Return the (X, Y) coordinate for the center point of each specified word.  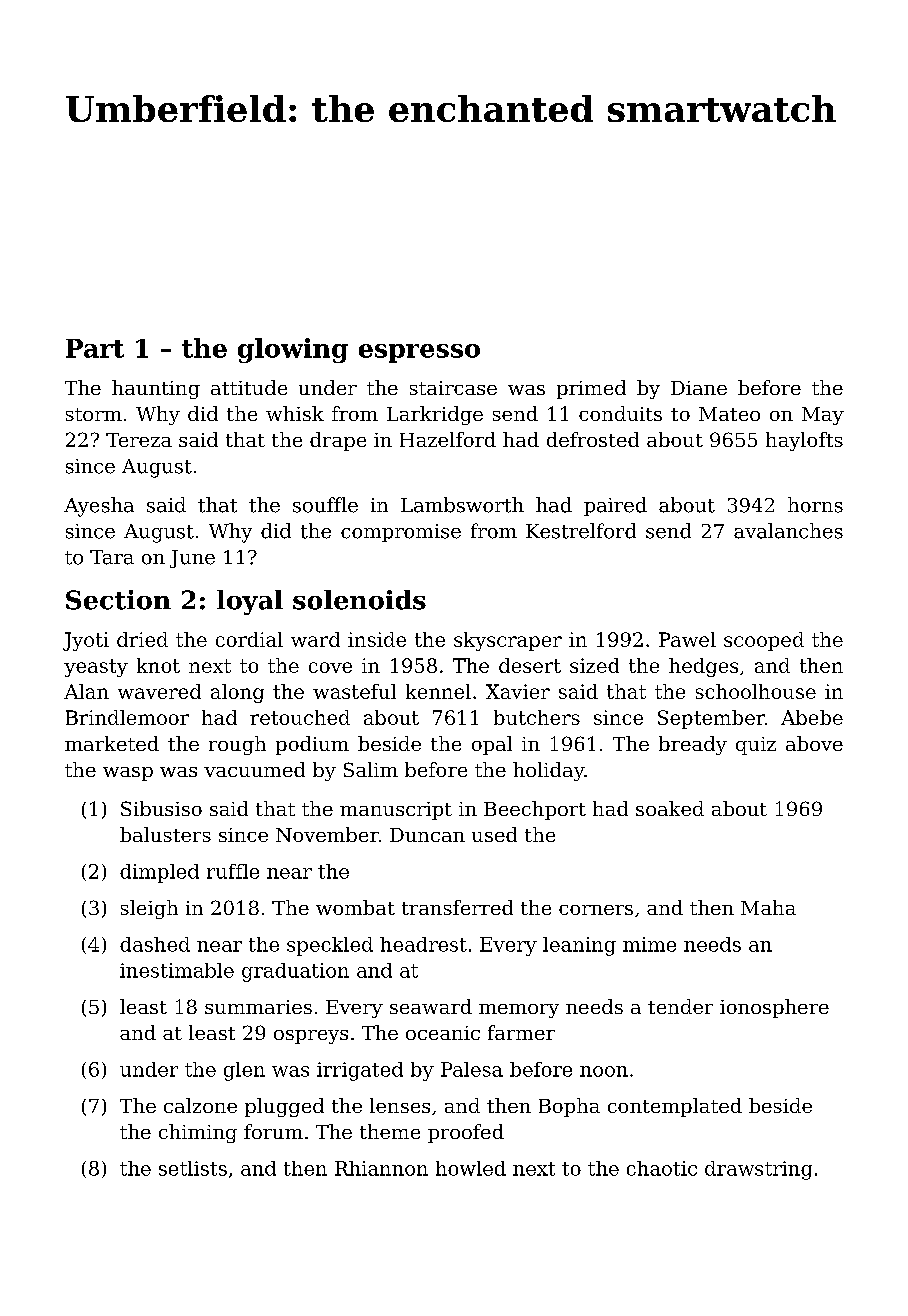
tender (680, 1006)
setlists (193, 1168)
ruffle (233, 871)
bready (693, 745)
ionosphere (774, 1008)
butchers (537, 717)
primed (591, 389)
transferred (457, 907)
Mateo (729, 414)
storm (94, 414)
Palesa (472, 1069)
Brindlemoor (127, 717)
